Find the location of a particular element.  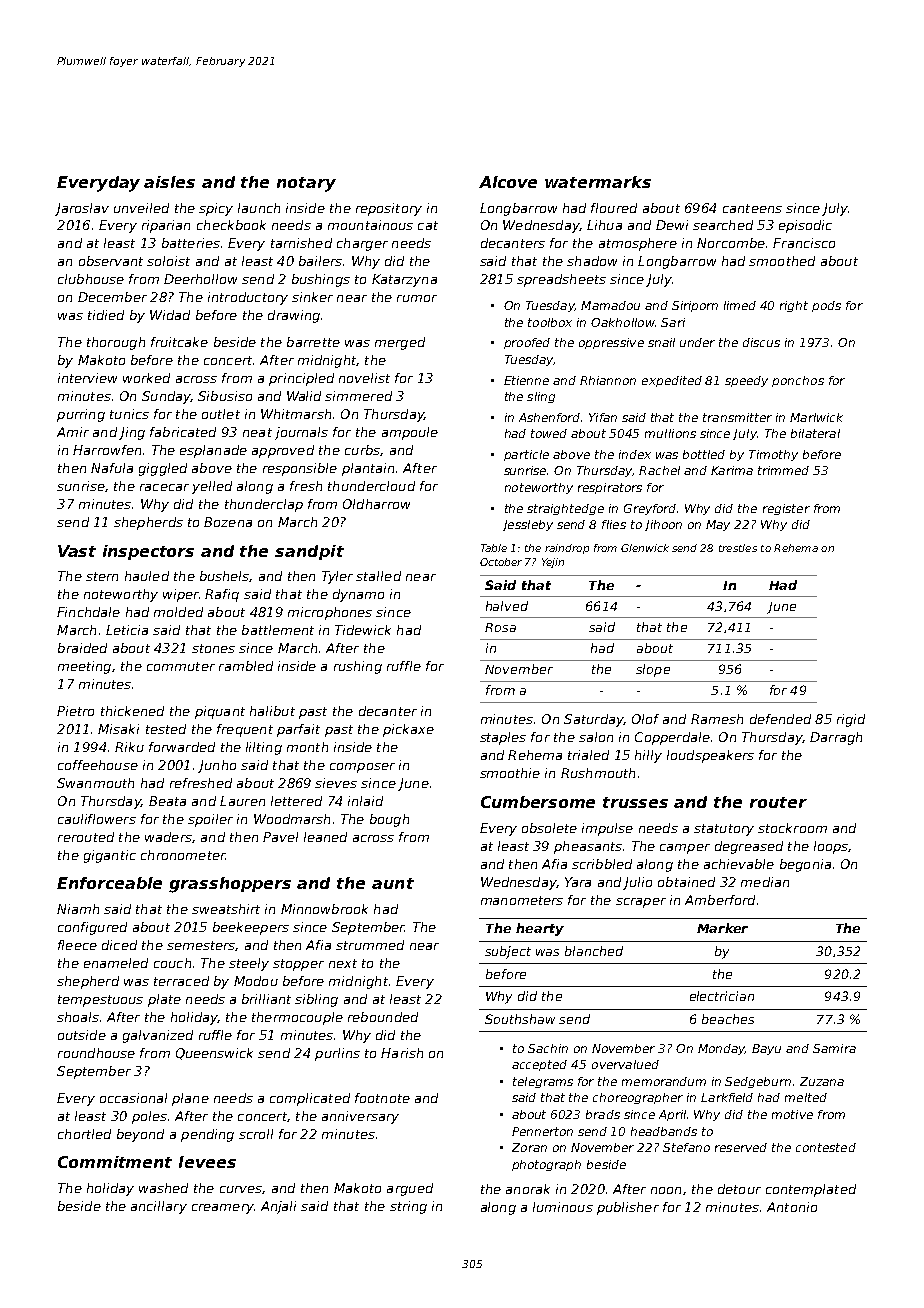

Yejin is located at coordinates (553, 563).
